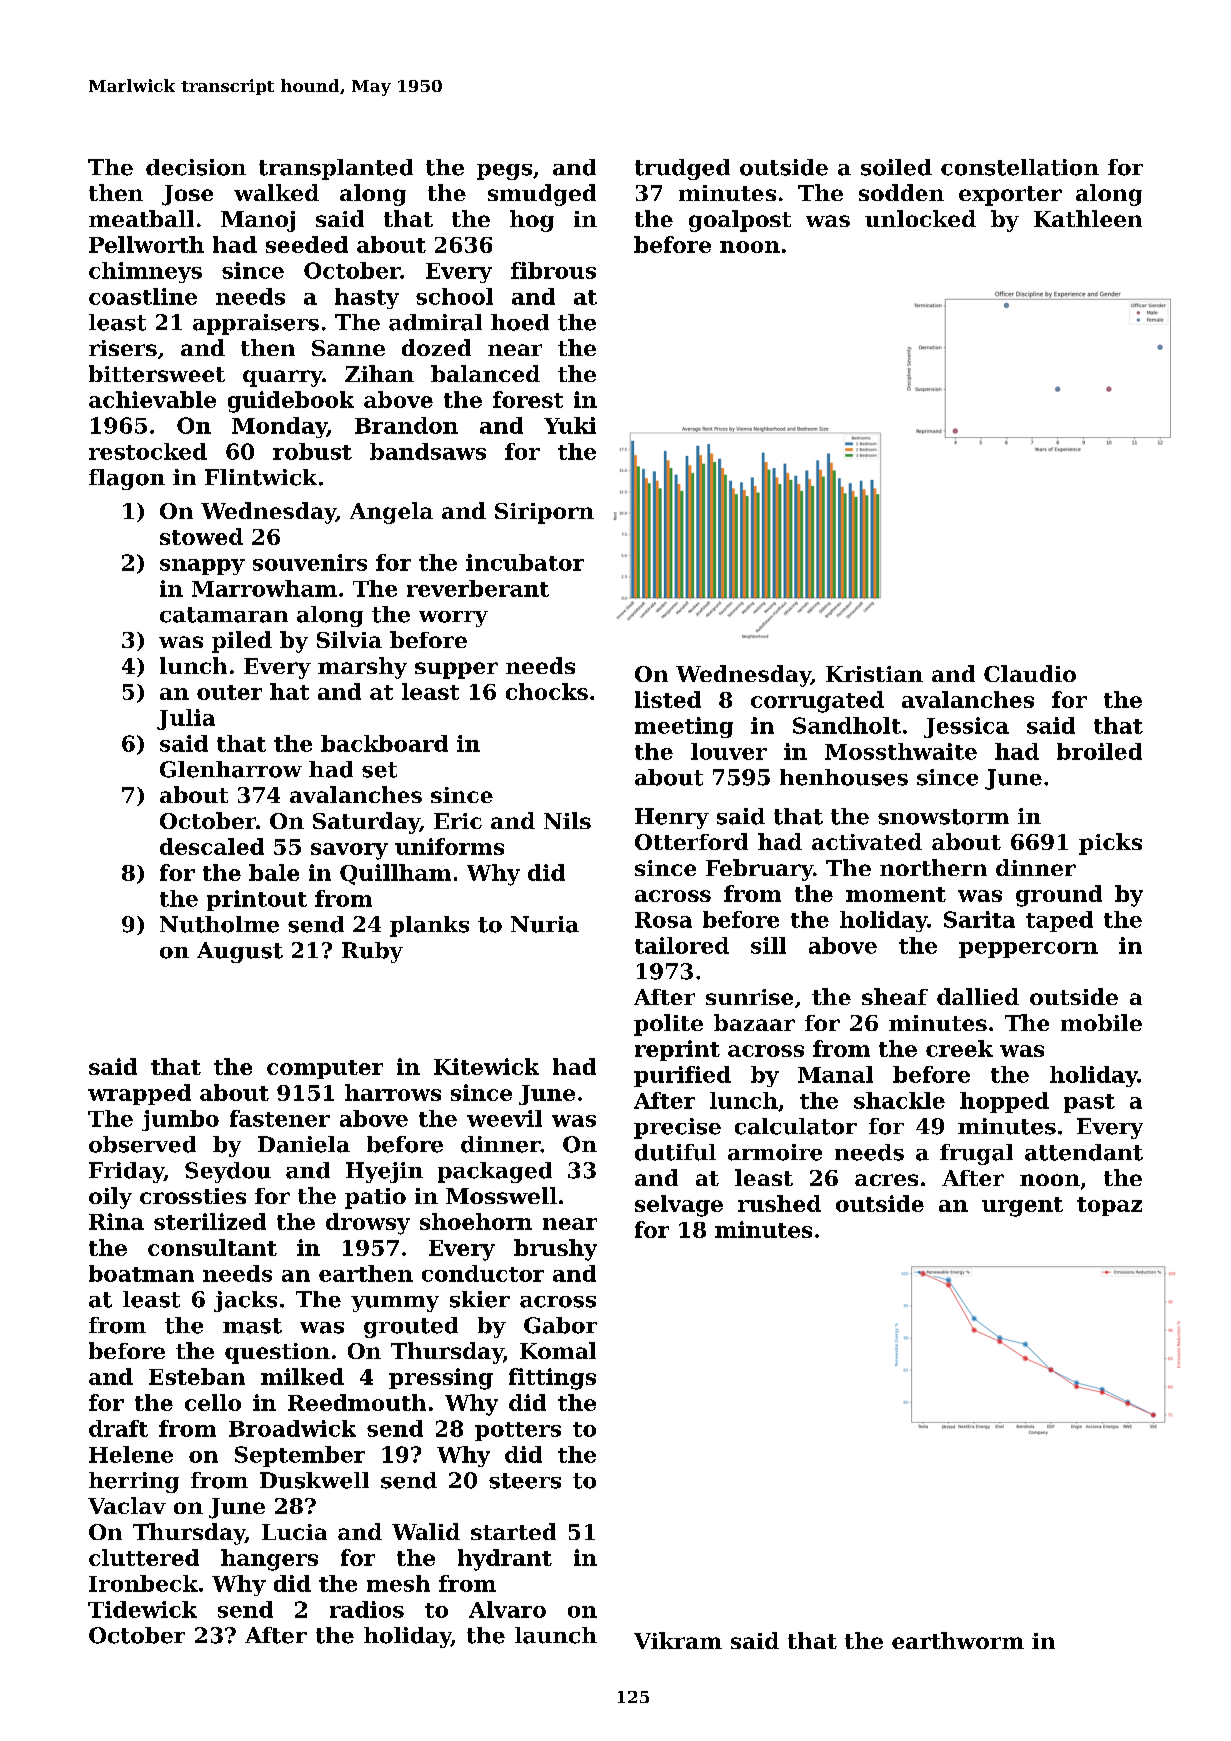 Image resolution: width=1231 pixels, height=1741 pixels. I want to click on earthworm, so click(958, 1640).
